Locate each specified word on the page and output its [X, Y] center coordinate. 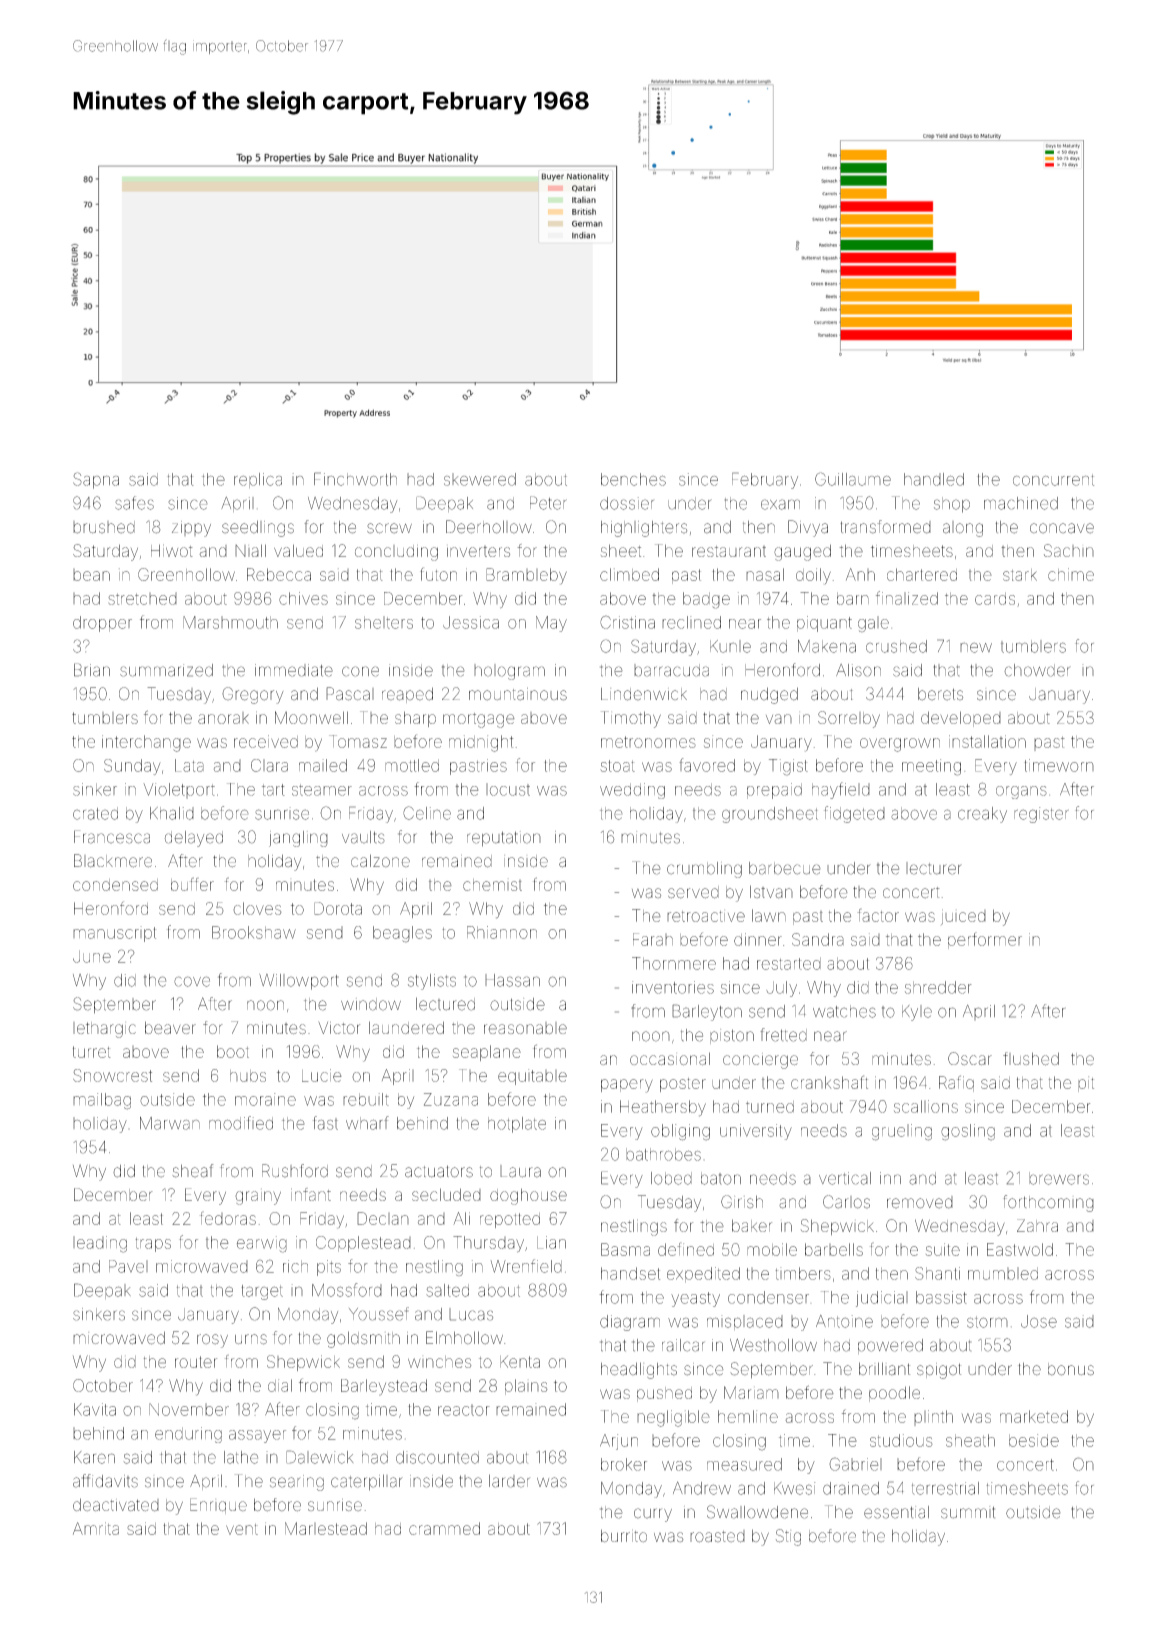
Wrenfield [526, 1266]
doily [813, 576]
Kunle [730, 646]
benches [633, 479]
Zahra [1037, 1225]
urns [251, 1339]
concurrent [1053, 480]
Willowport [299, 982]
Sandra [818, 939]
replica [258, 480]
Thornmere [674, 963]
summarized [166, 670]
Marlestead [326, 1528]
